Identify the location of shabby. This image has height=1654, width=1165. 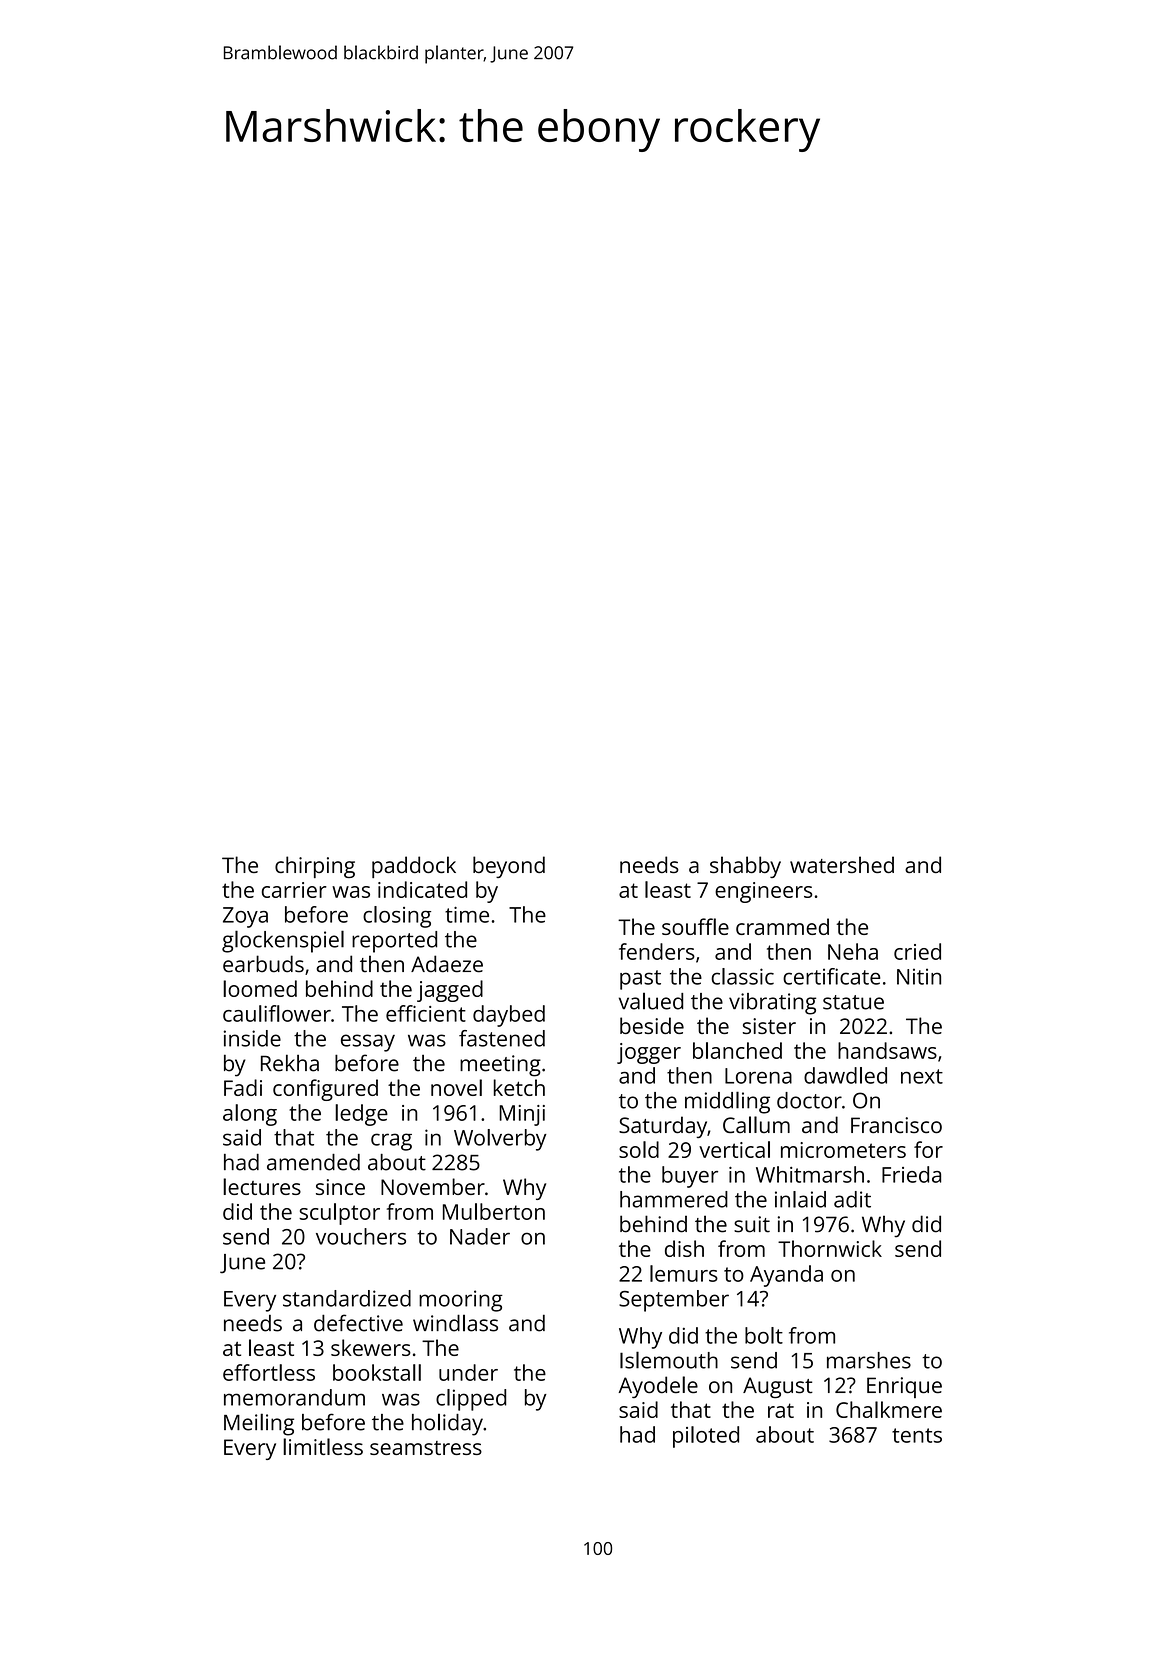
(745, 867).
